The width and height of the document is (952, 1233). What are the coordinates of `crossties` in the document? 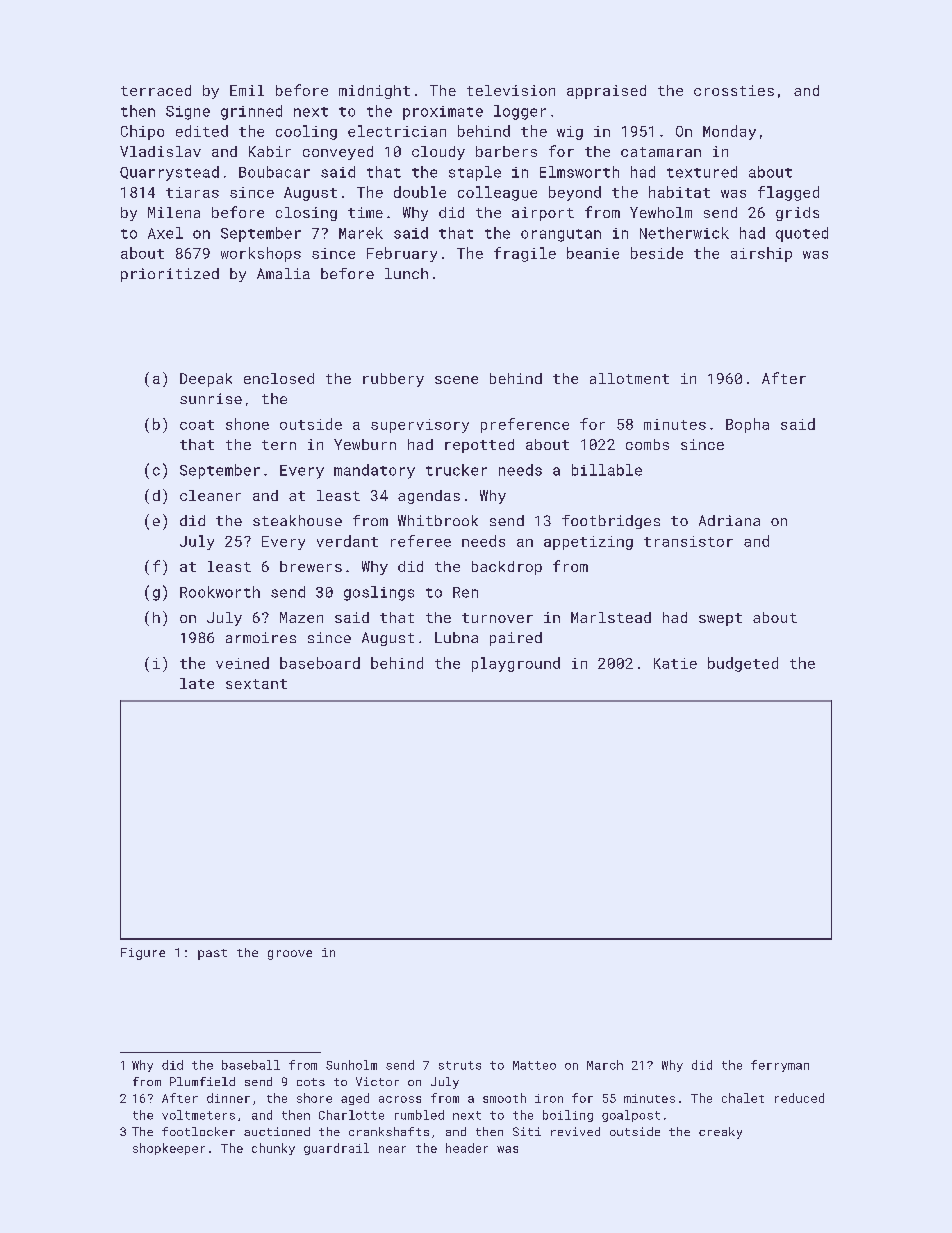 It's located at (734, 90).
